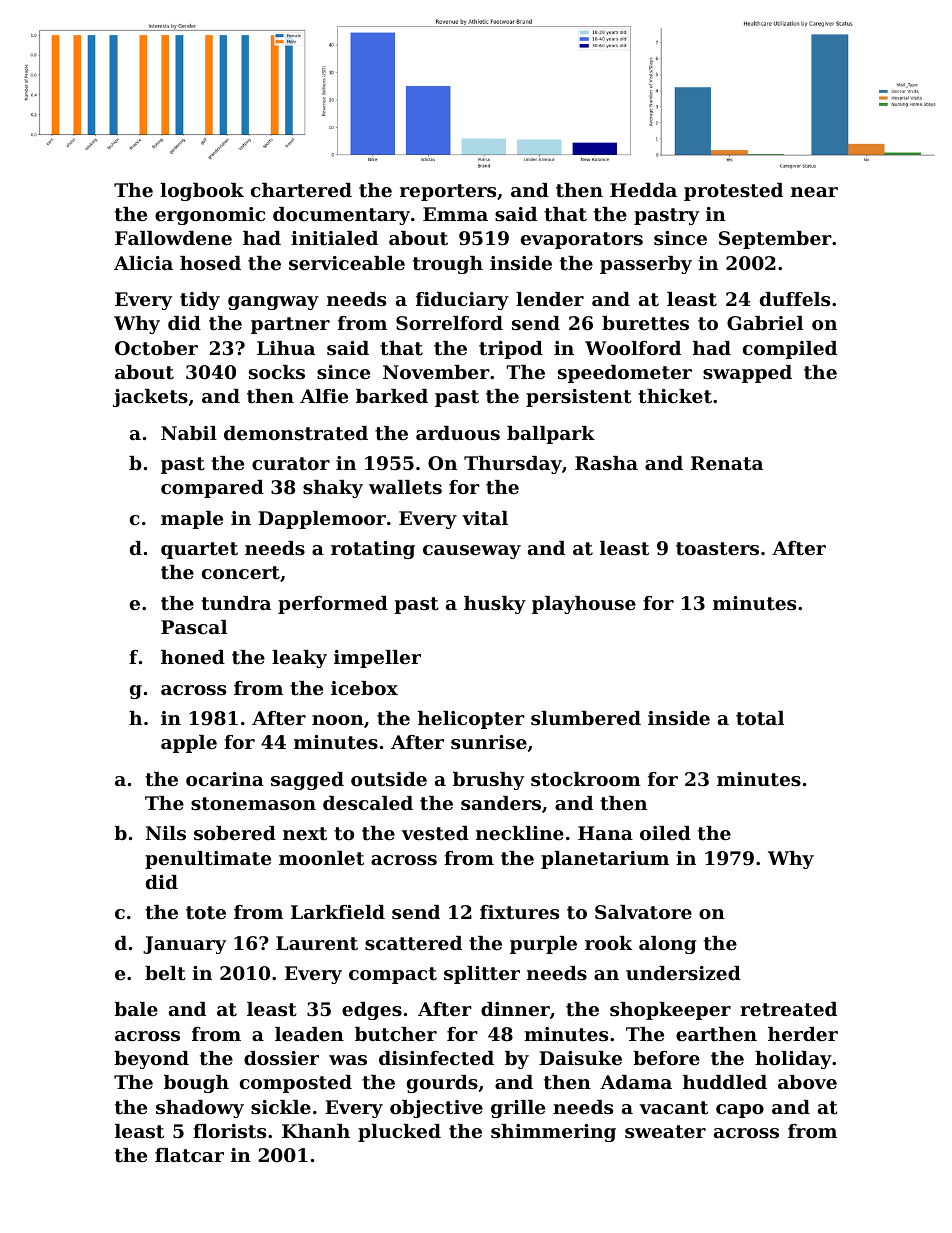 The width and height of the image is (952, 1233). Describe the element at coordinates (194, 627) in the image. I see `Pascal` at that location.
